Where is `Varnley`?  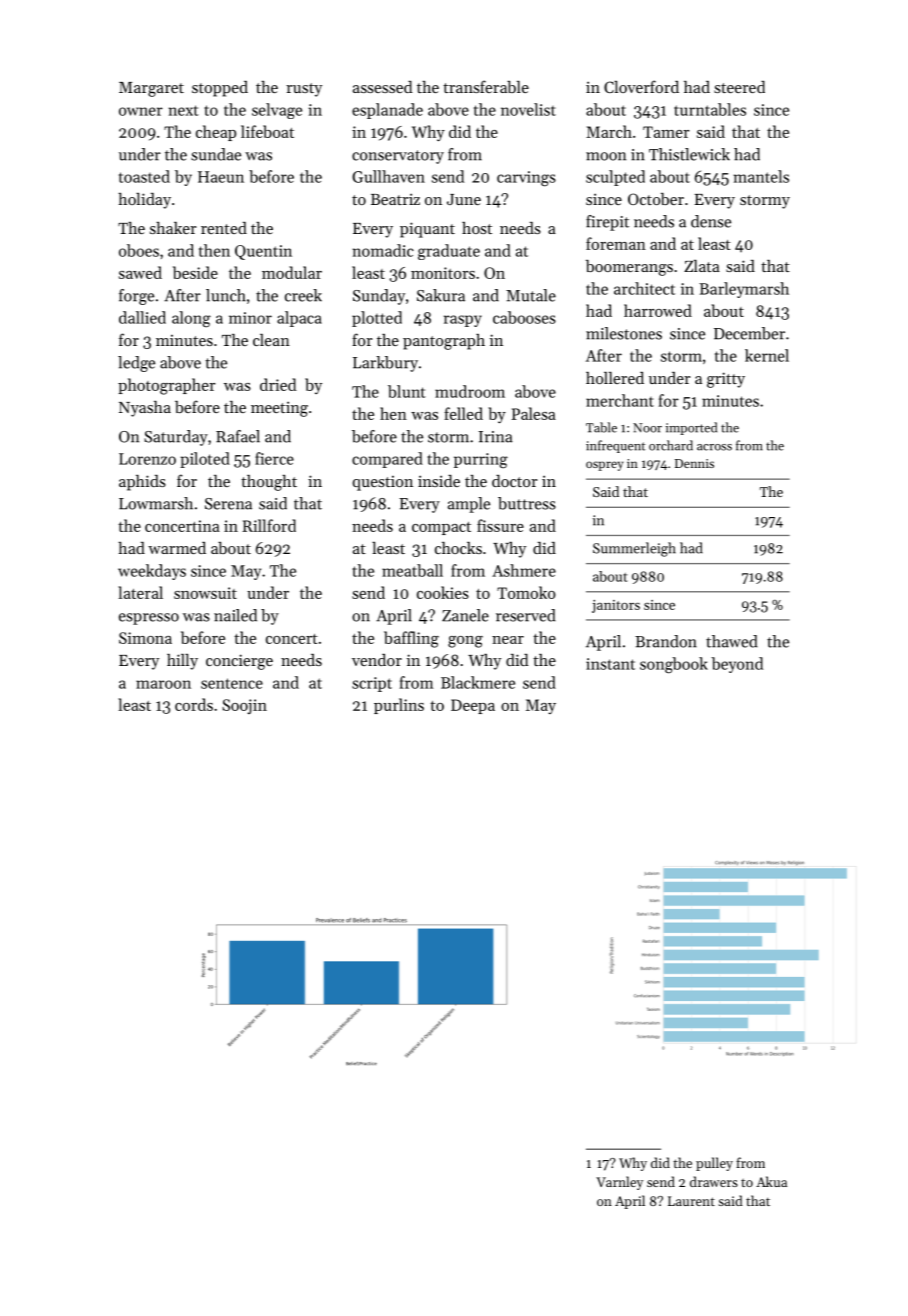 Varnley is located at coordinates (619, 1183).
